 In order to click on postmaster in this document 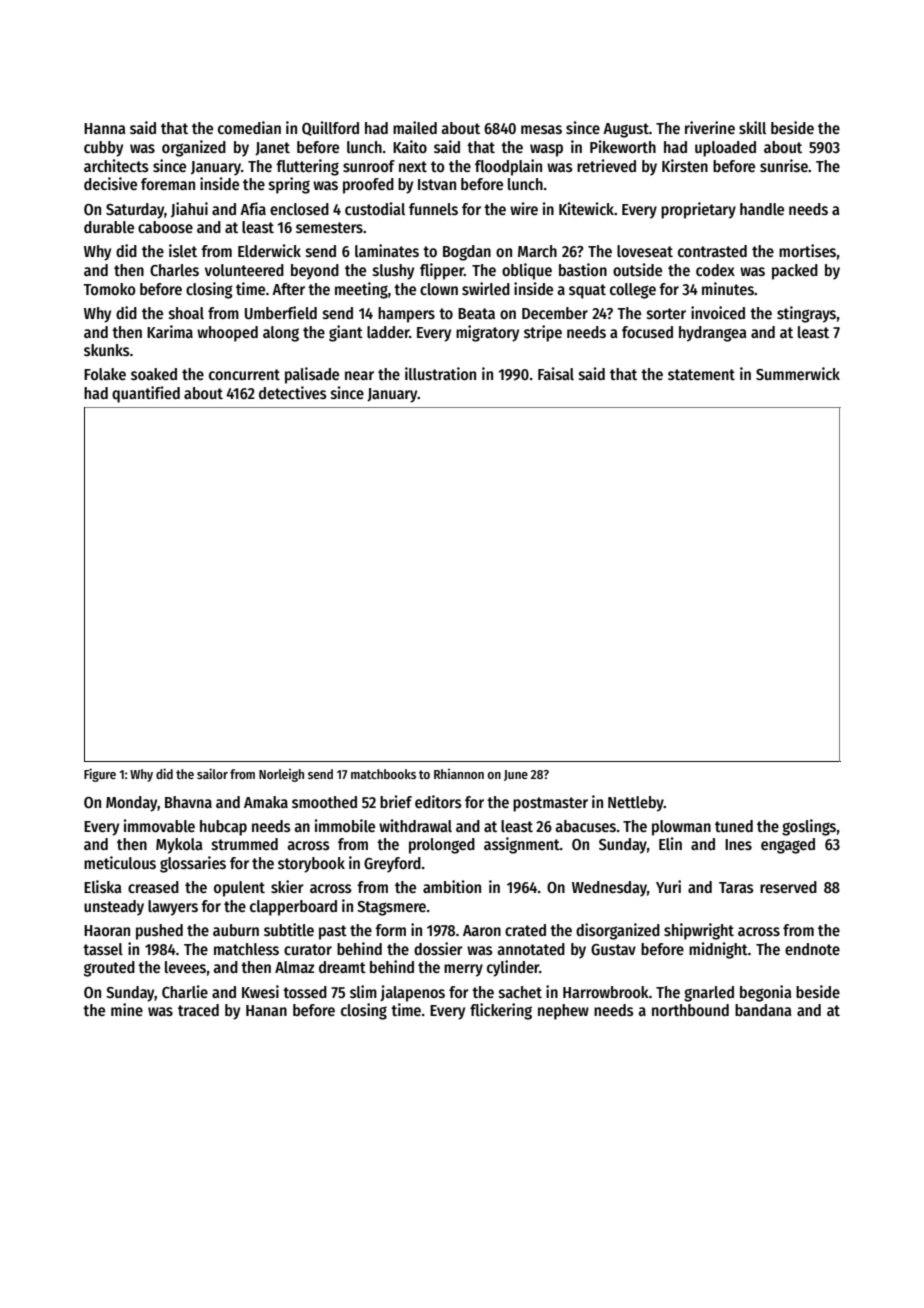, I will do `click(550, 804)`.
